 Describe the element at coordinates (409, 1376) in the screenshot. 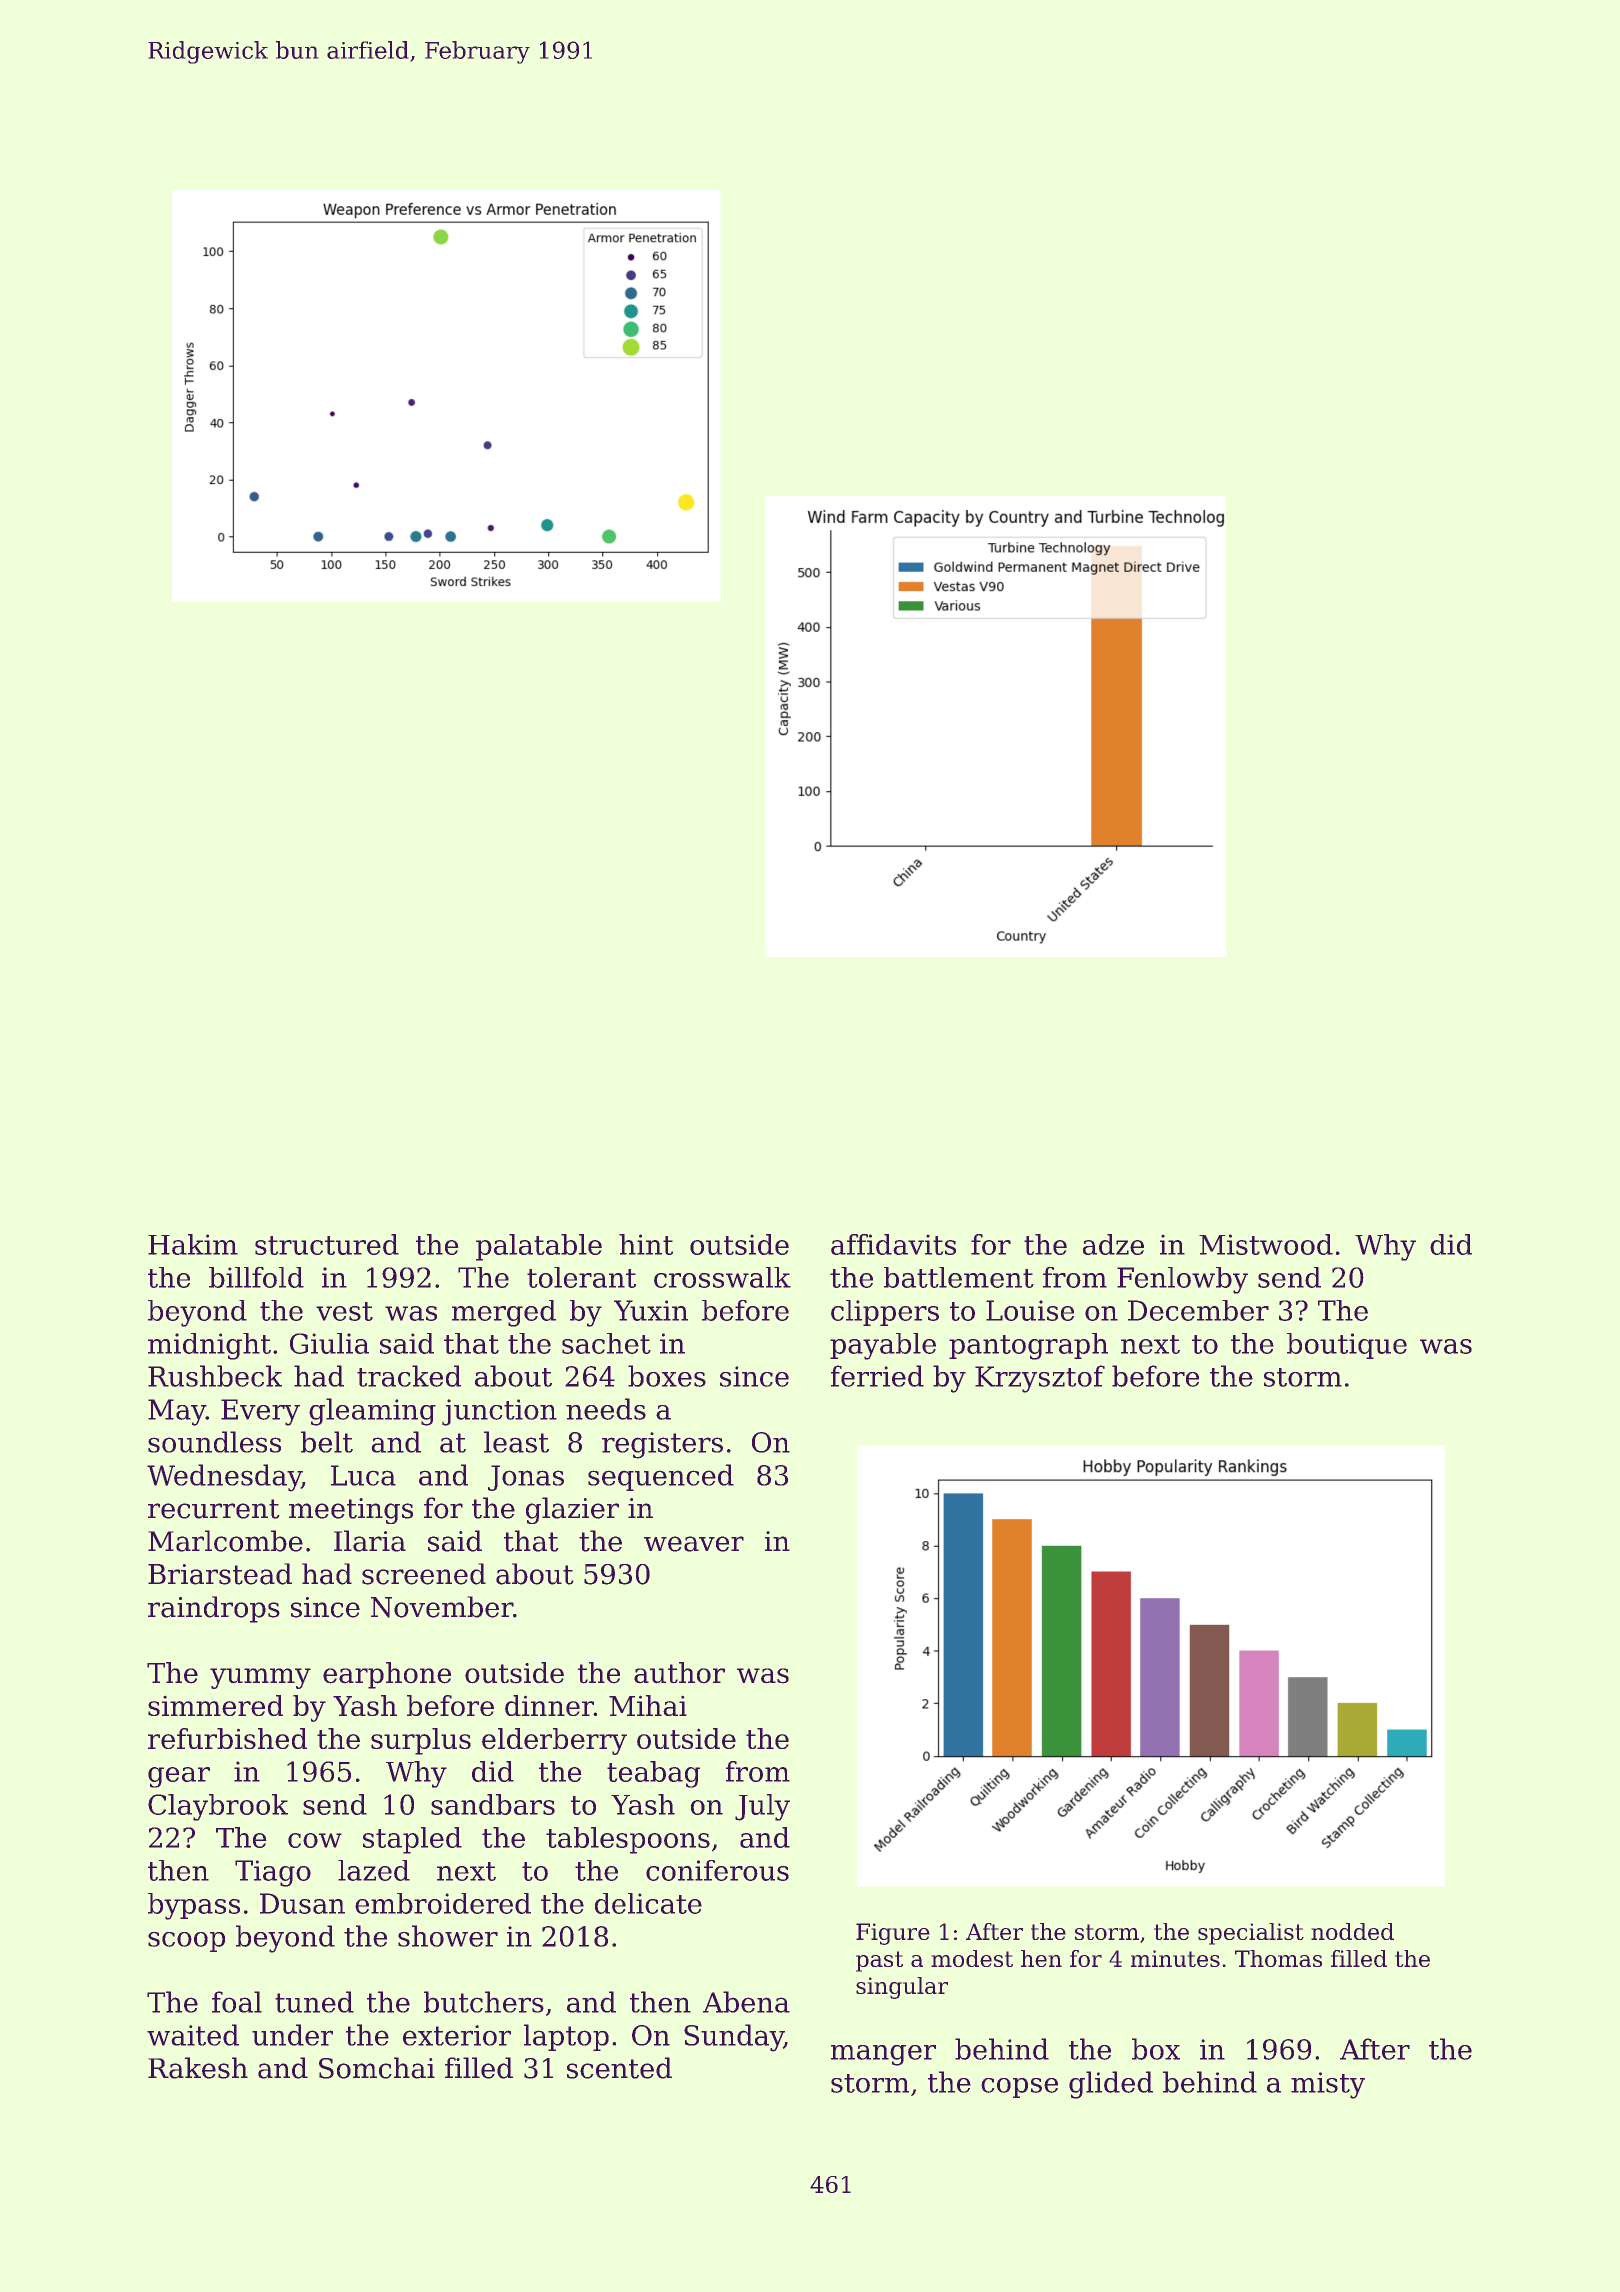

I see `tracked` at that location.
